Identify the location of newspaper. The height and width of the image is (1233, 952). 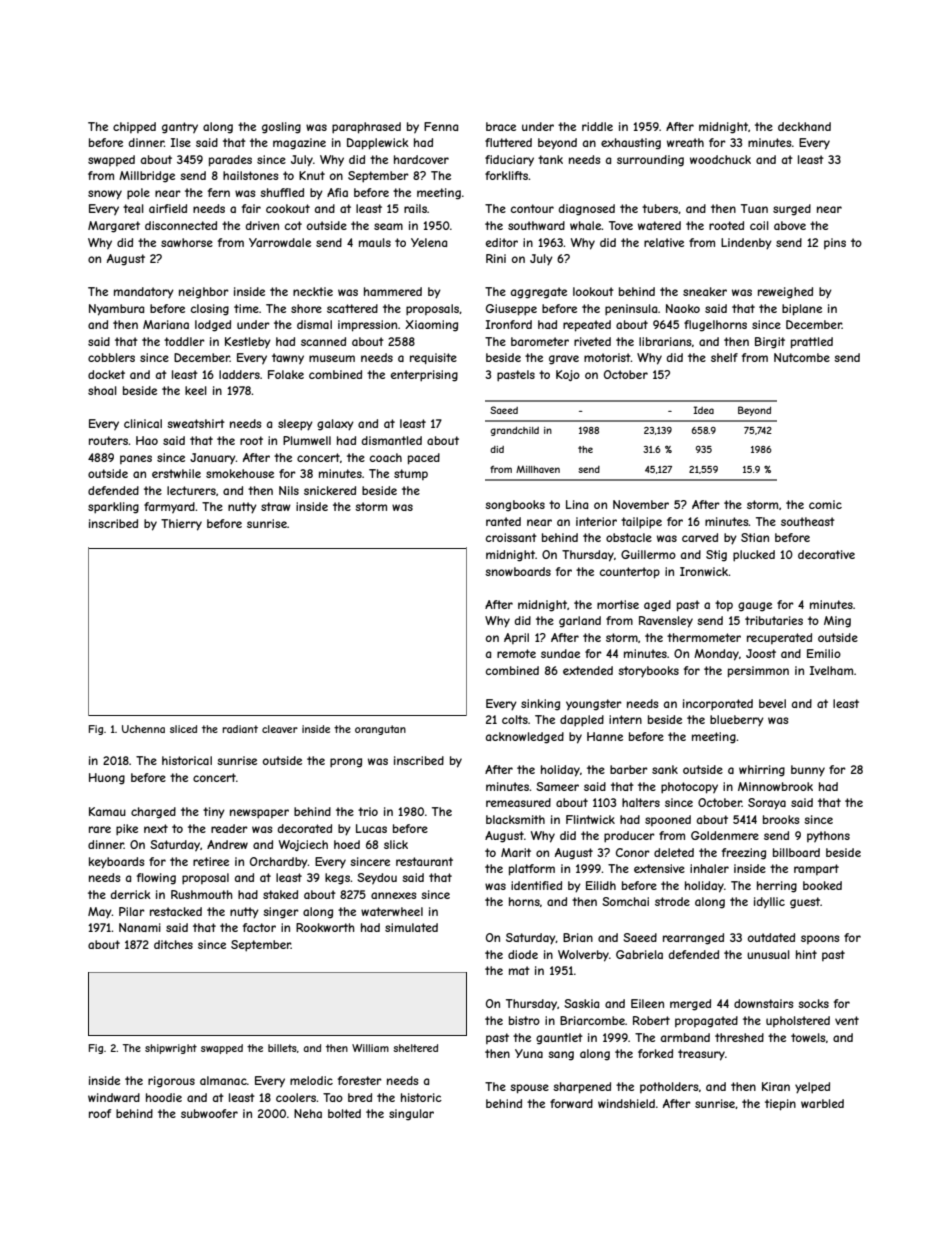
(259, 814).
